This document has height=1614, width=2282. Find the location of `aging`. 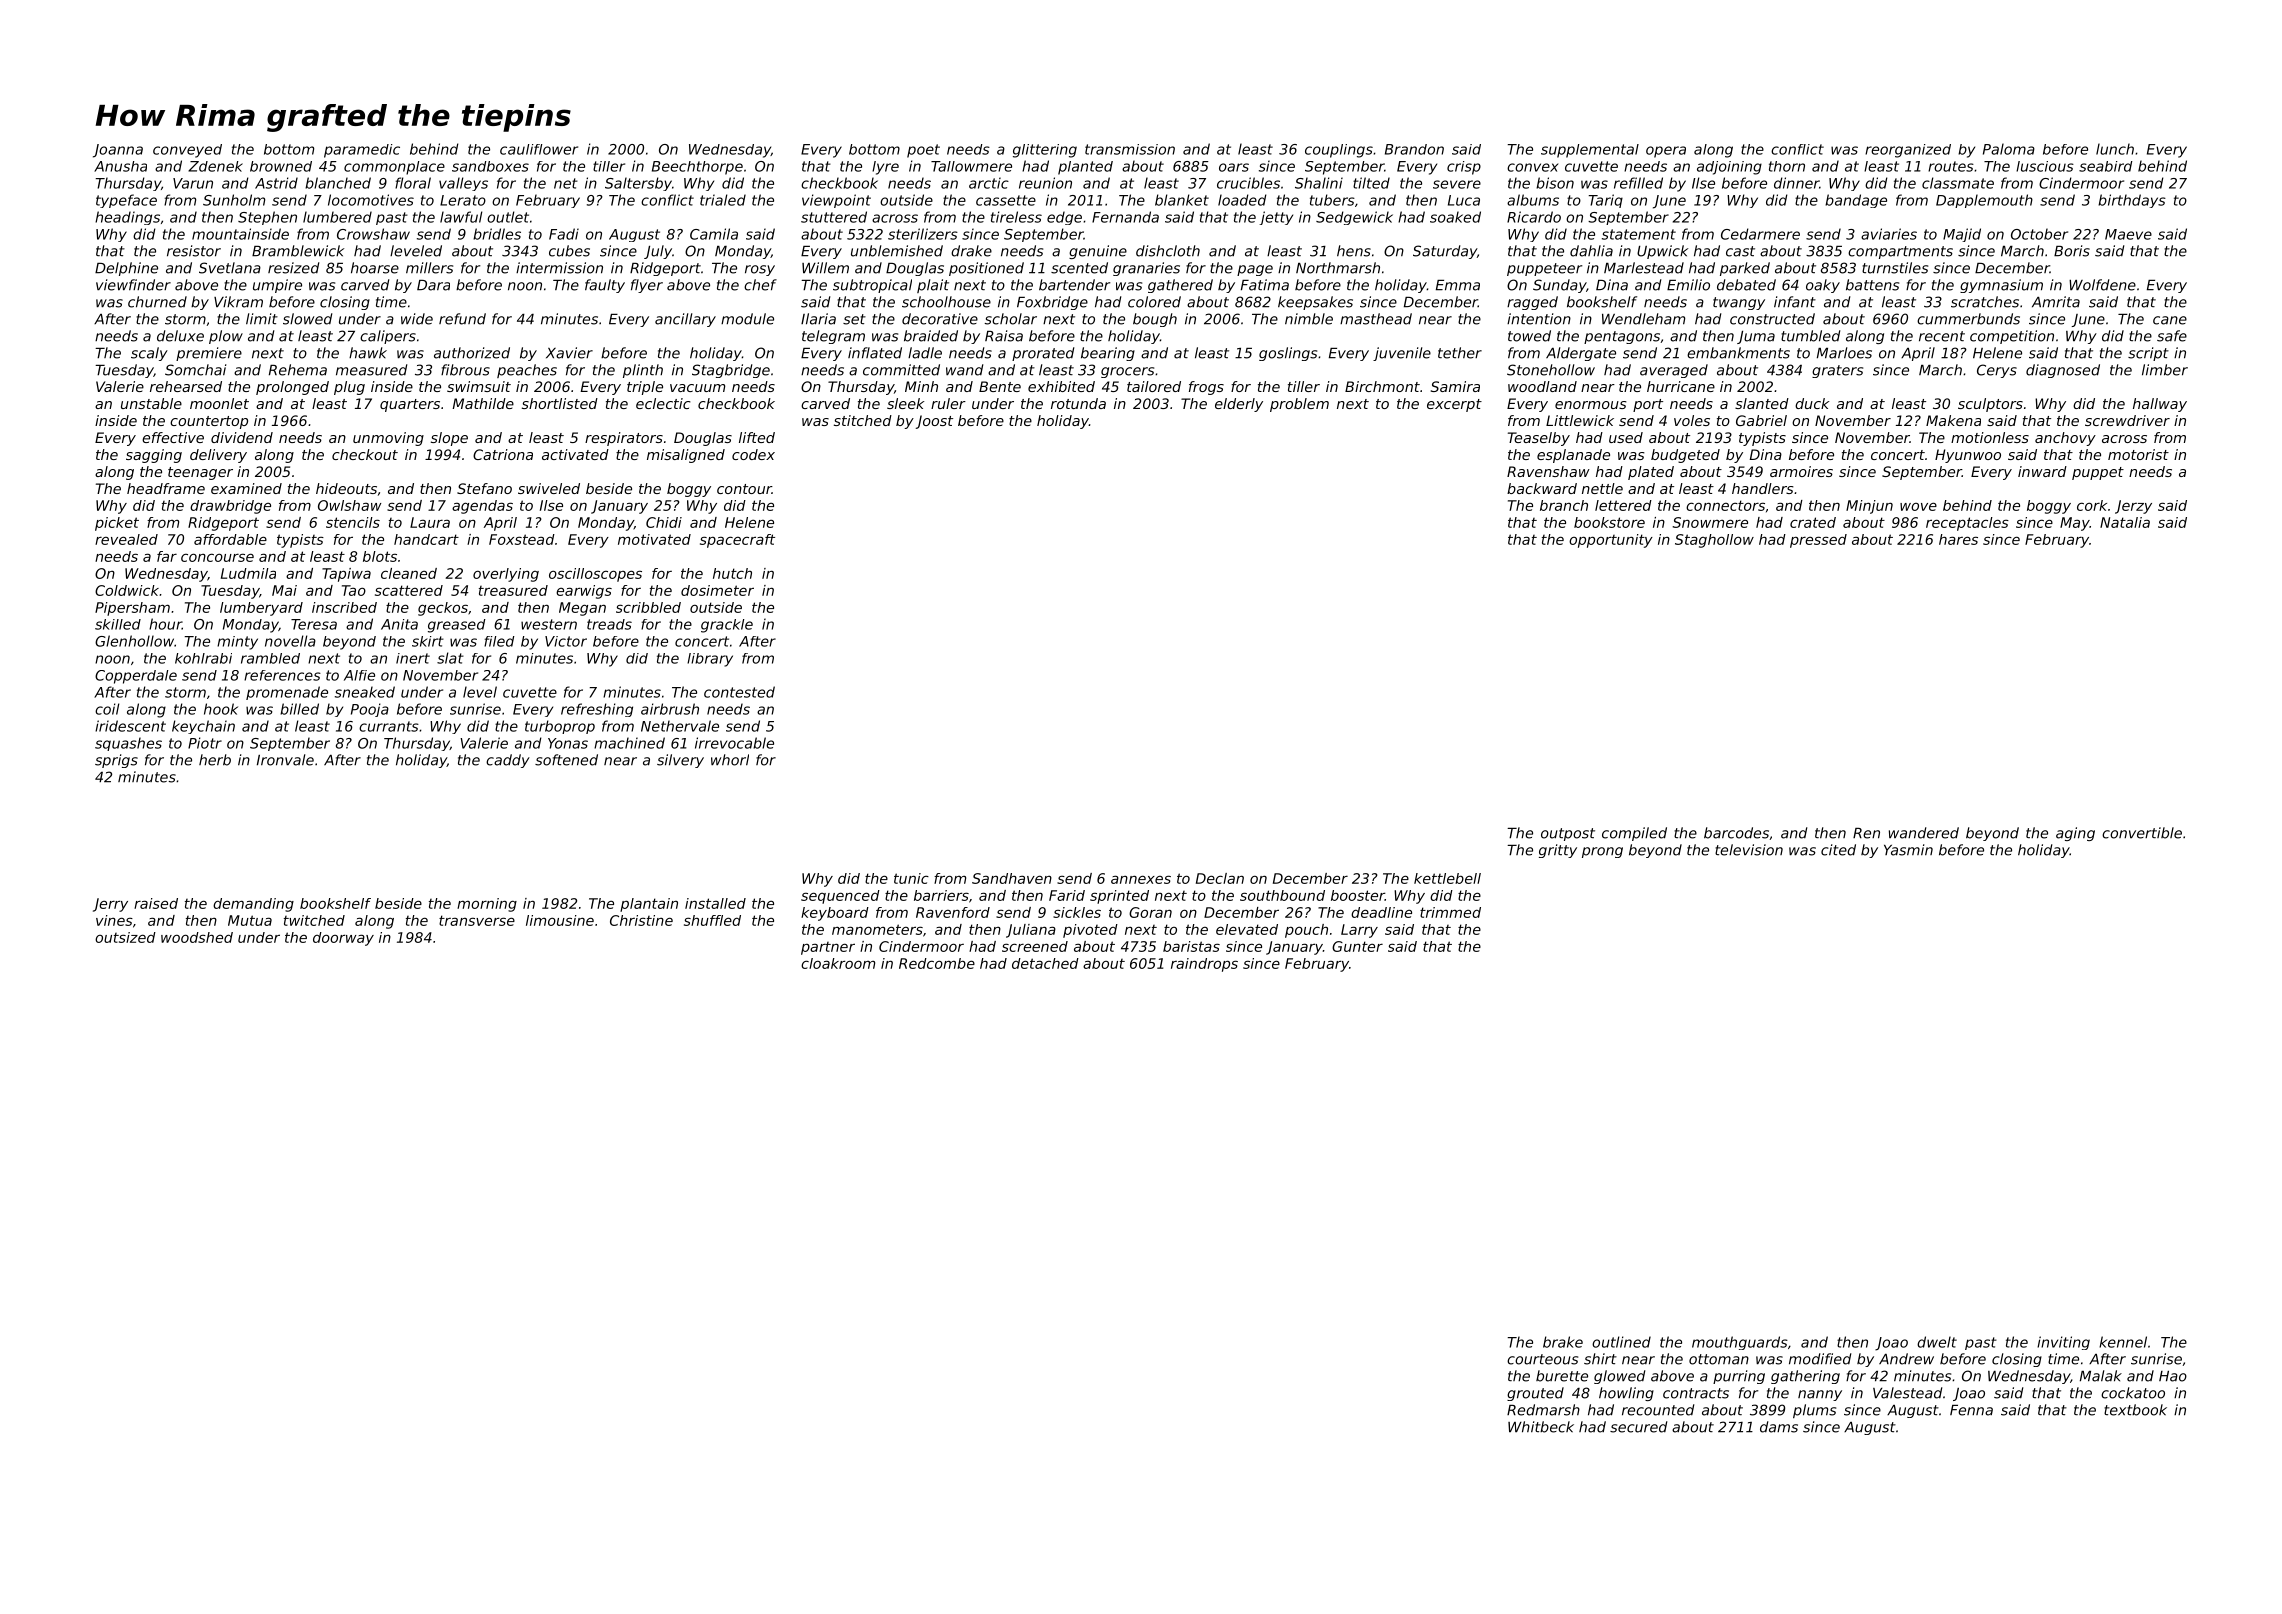

aging is located at coordinates (2075, 834).
